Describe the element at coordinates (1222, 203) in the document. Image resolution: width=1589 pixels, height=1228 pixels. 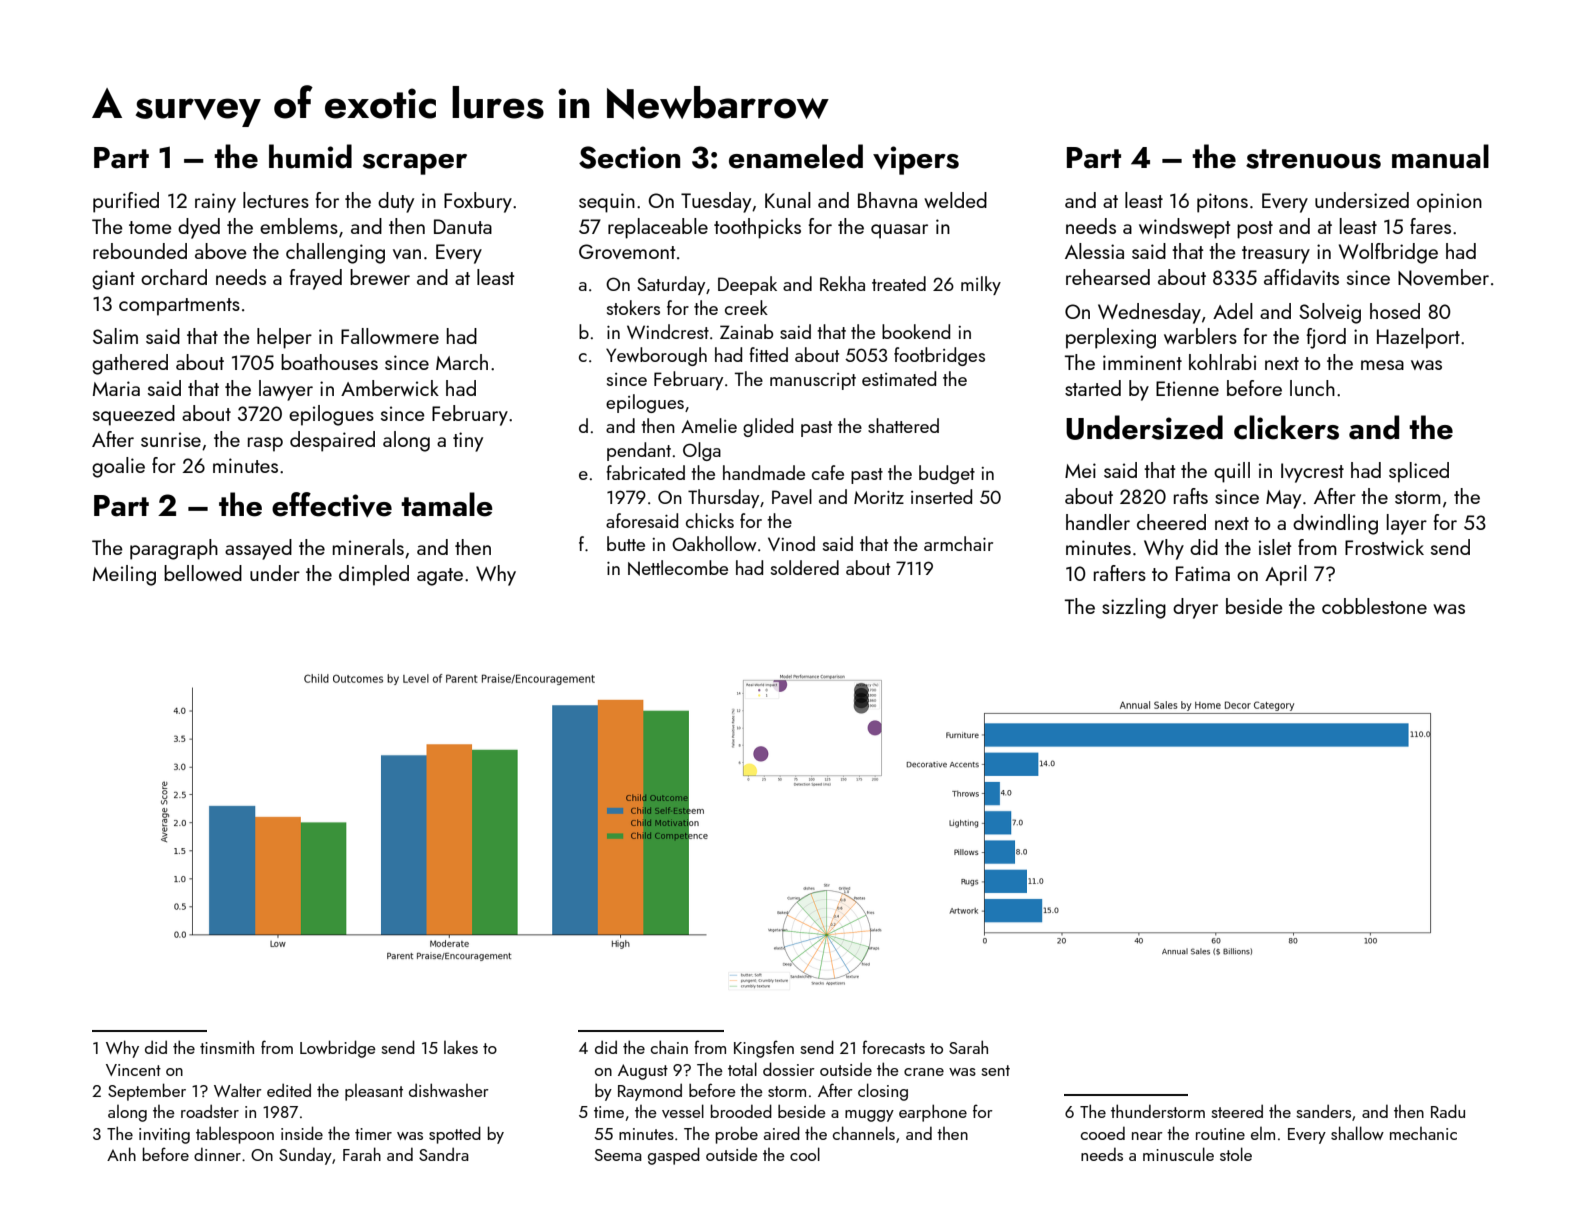
I see `pitons` at that location.
